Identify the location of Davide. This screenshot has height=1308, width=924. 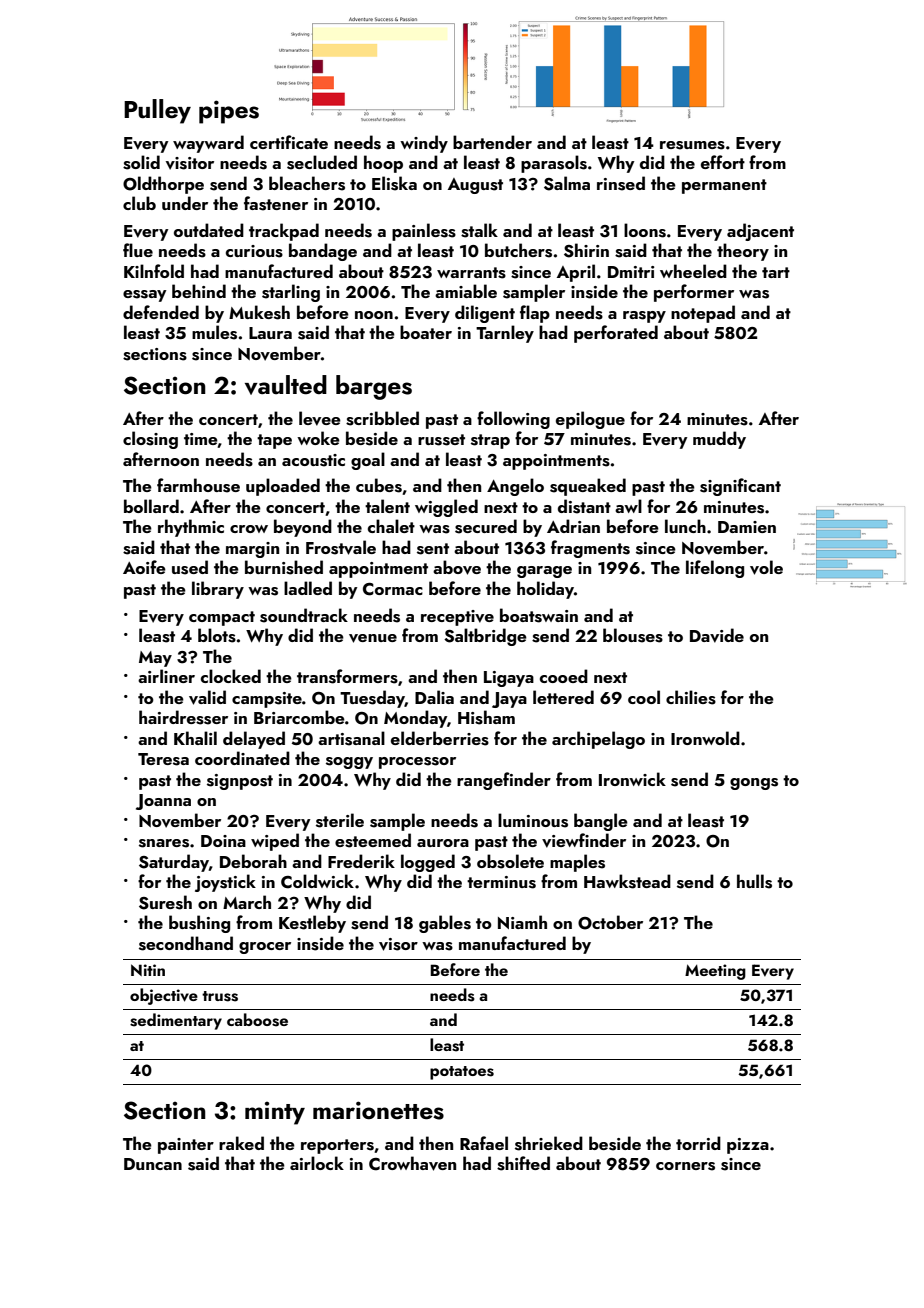
(717, 635).
